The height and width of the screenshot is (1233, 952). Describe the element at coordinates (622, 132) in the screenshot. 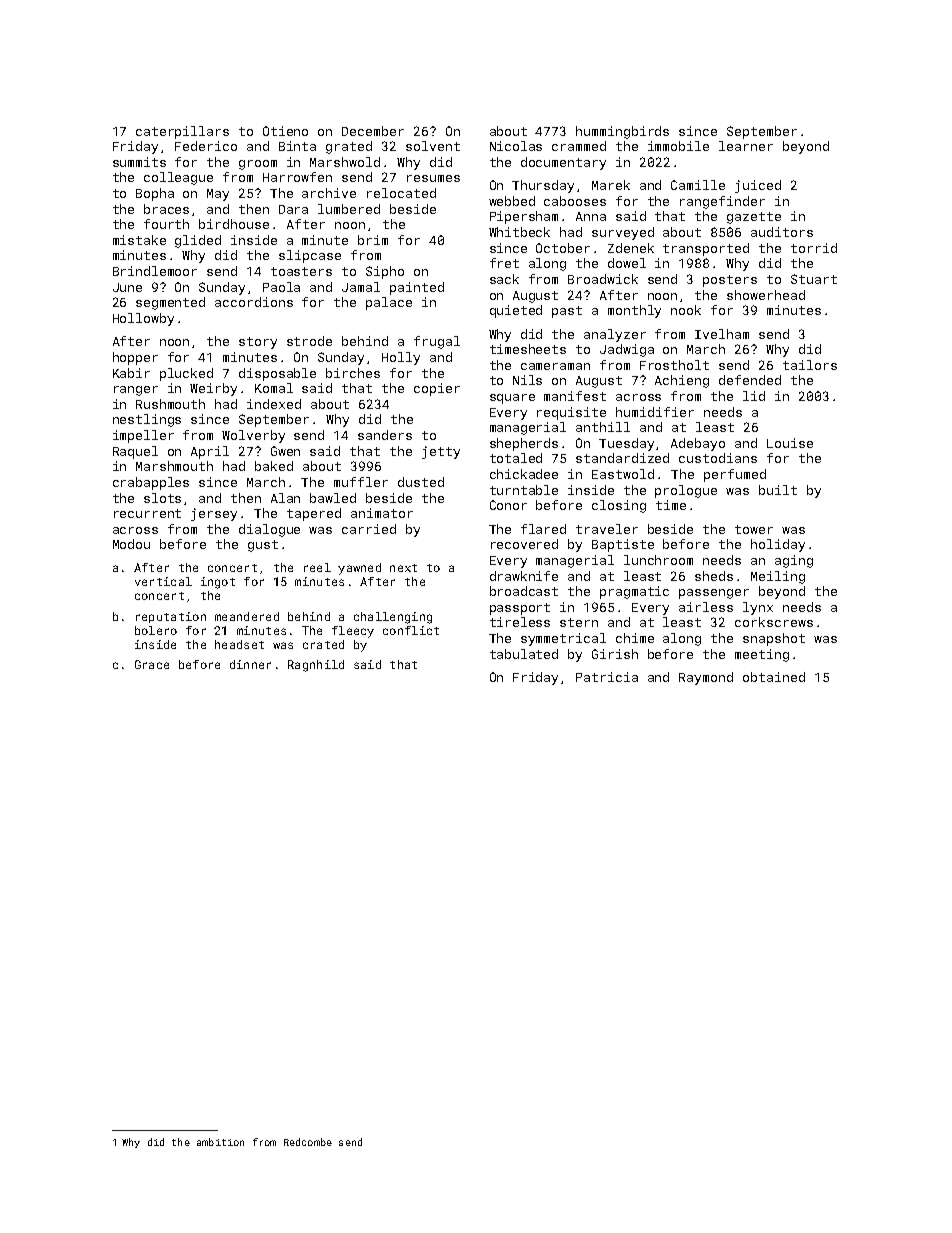

I see `hummingbirds` at that location.
